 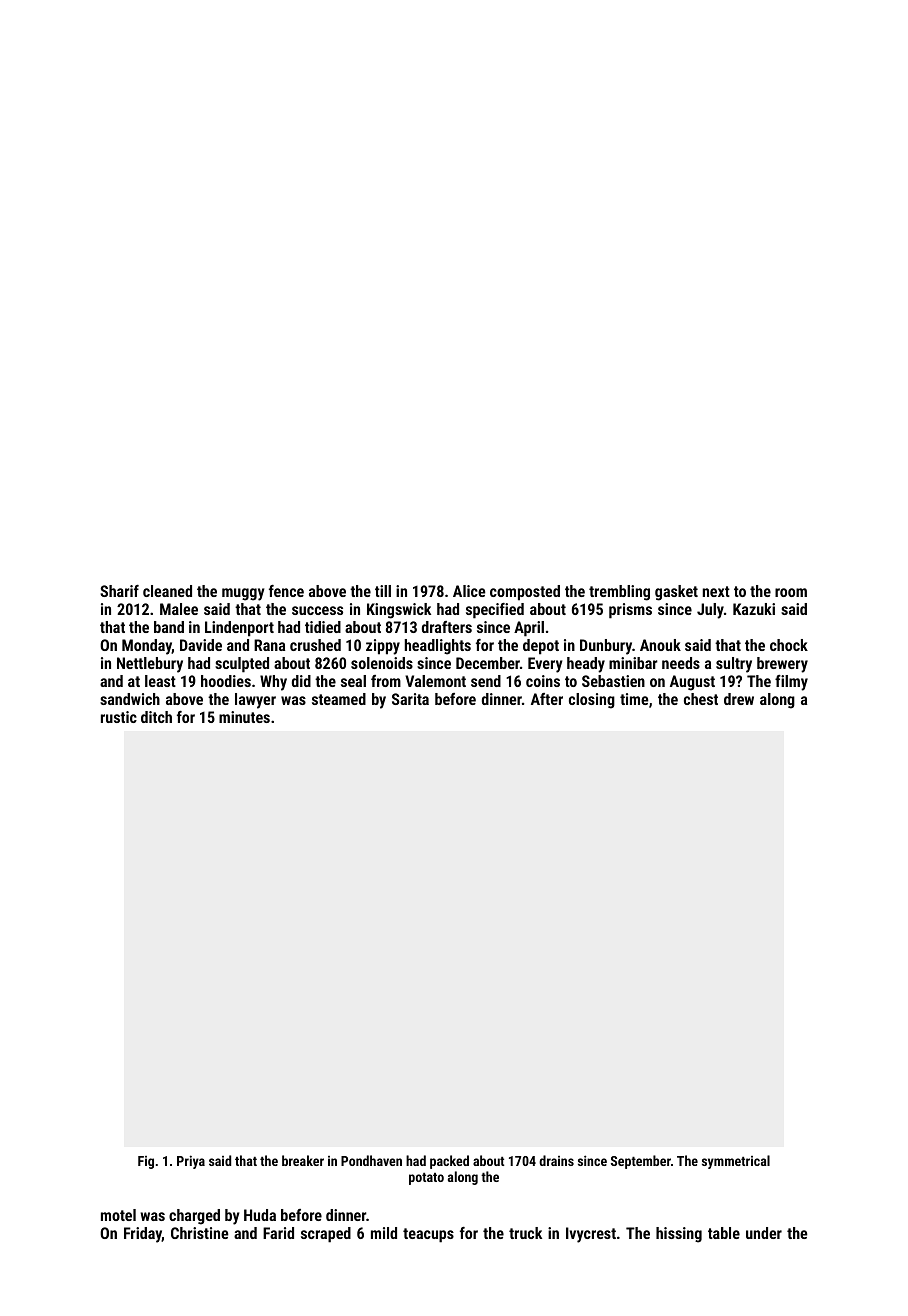 What do you see at coordinates (660, 645) in the screenshot?
I see `Anouk` at bounding box center [660, 645].
